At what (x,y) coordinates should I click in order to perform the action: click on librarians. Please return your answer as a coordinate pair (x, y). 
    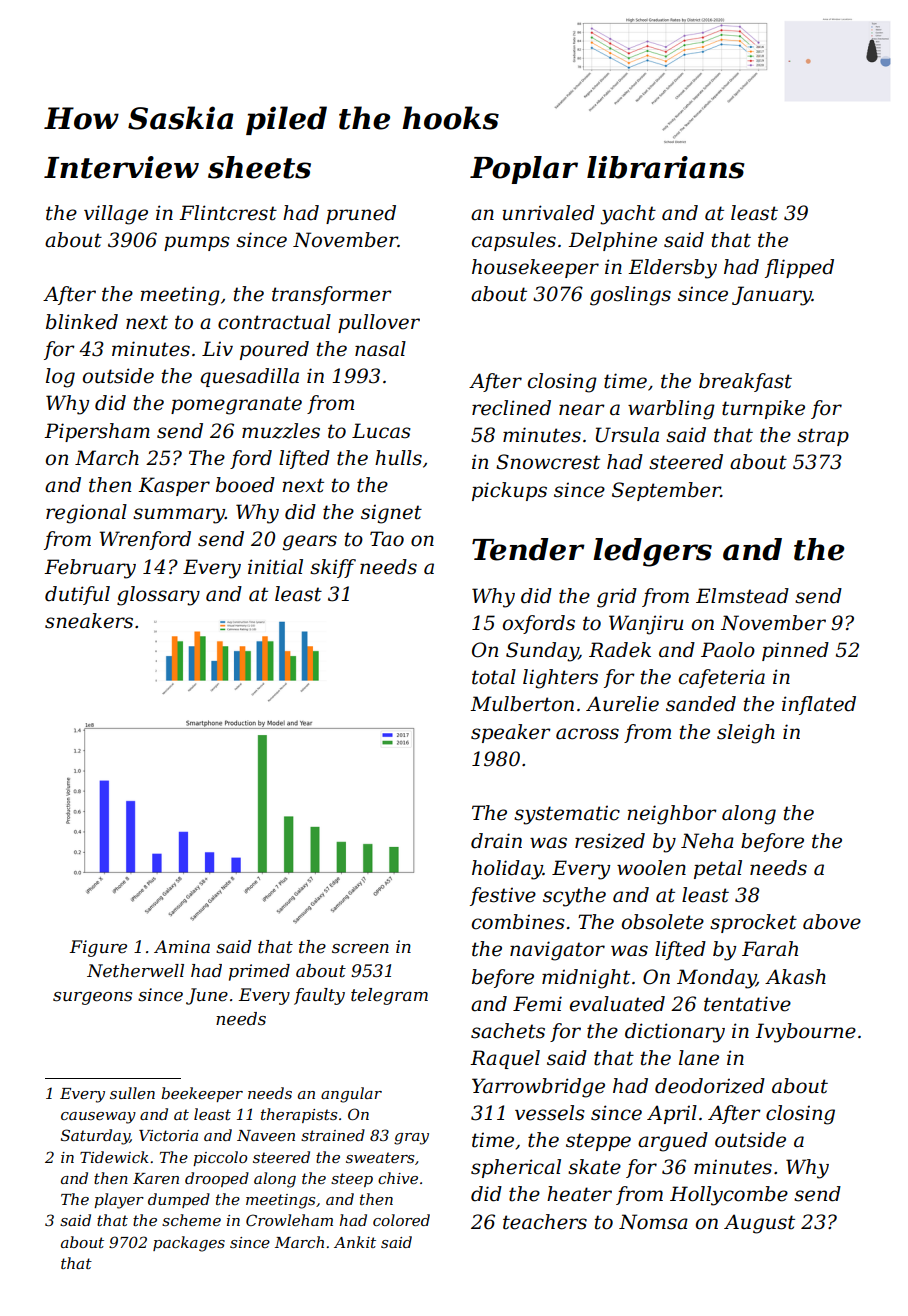
    Looking at the image, I should click on (666, 167).
